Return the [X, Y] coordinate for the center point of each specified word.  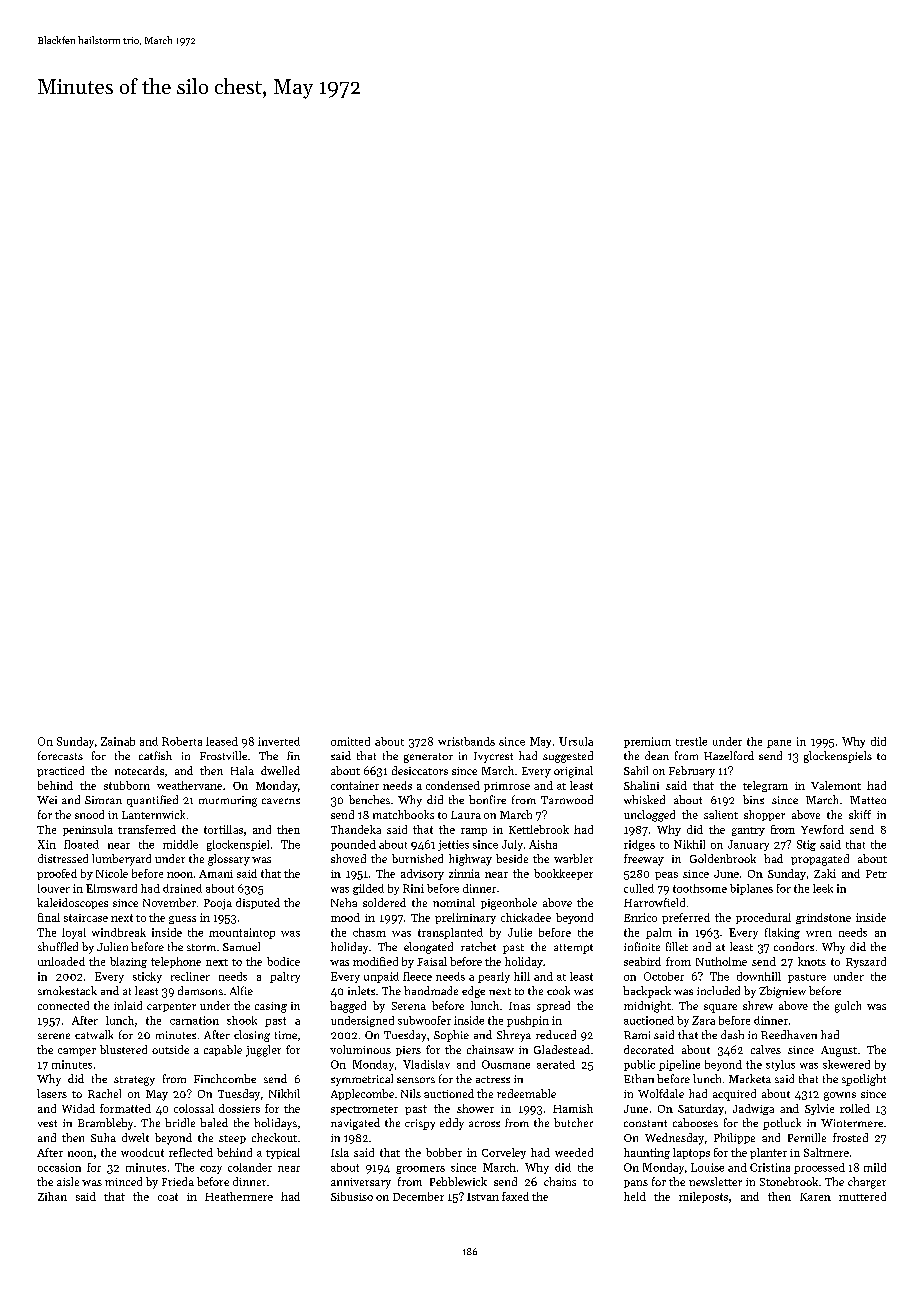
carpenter [171, 1007]
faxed [515, 1196]
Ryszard [866, 962]
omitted [350, 741]
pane [779, 744]
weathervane [189, 785]
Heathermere [239, 1196]
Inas [519, 1006]
